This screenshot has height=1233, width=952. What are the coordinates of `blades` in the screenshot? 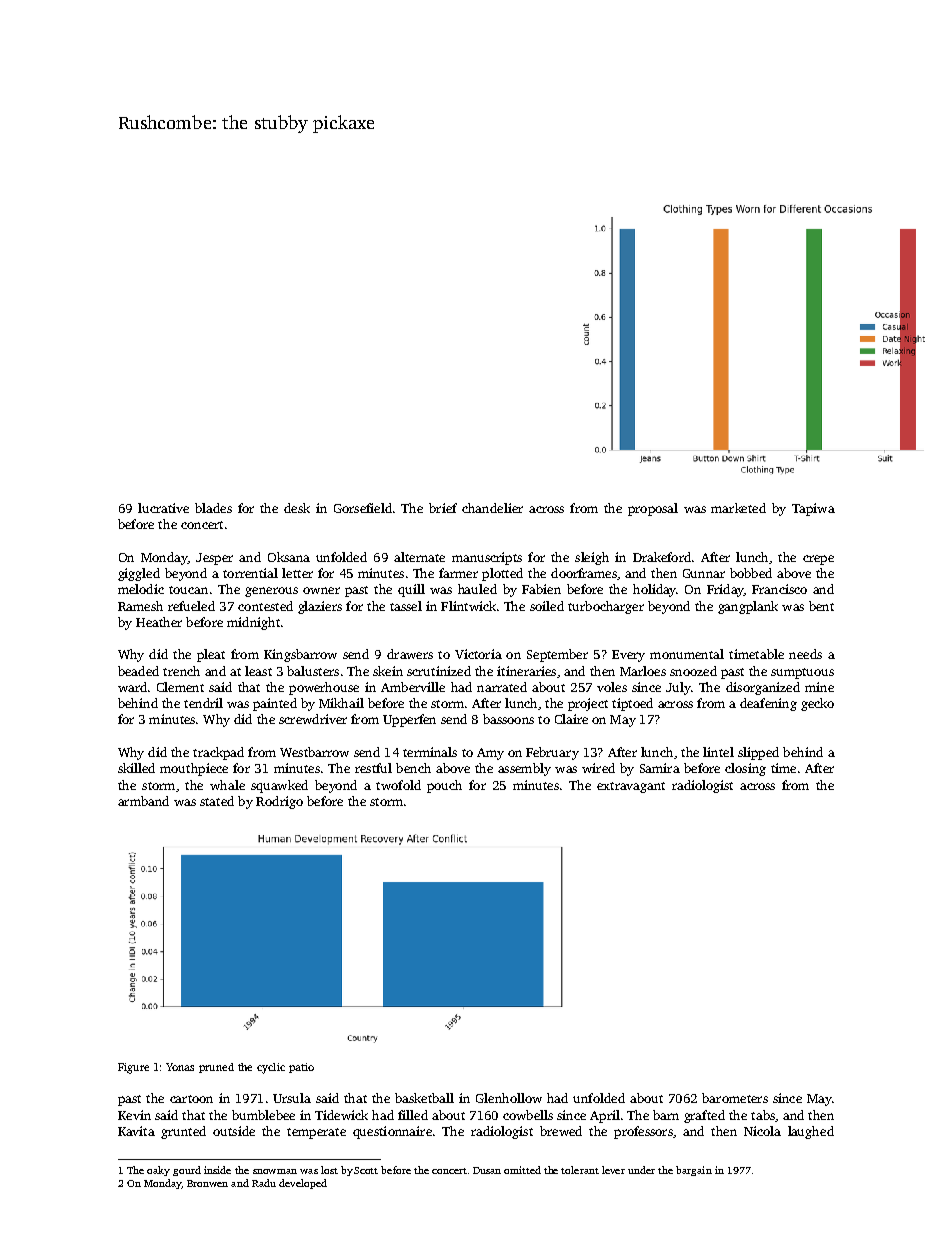 It's located at (213, 508).
